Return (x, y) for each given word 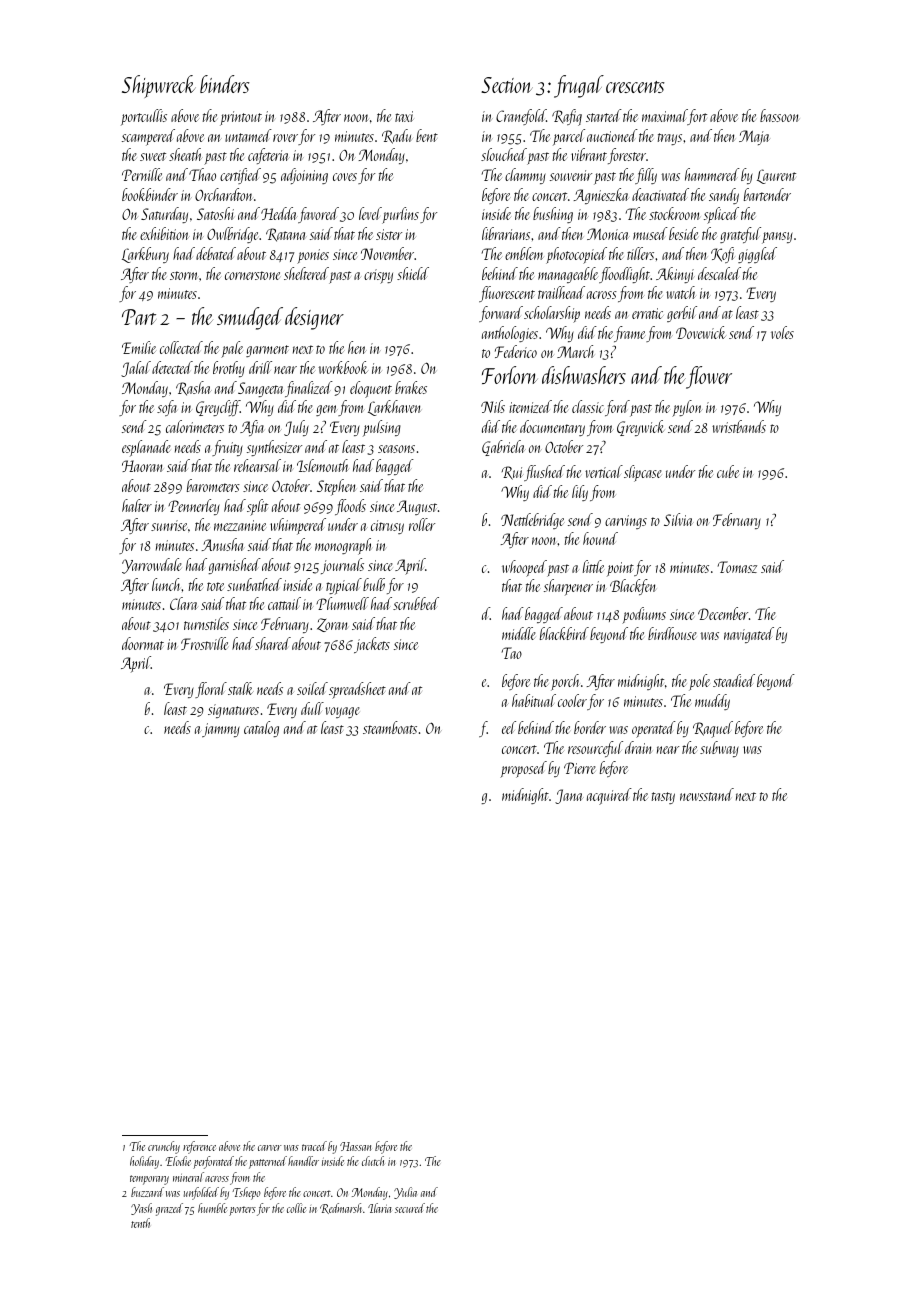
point (620, 569)
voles (782, 332)
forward (501, 314)
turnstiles (206, 623)
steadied (734, 680)
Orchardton (224, 194)
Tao (512, 653)
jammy (221, 730)
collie (296, 1208)
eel (509, 727)
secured (410, 1208)
